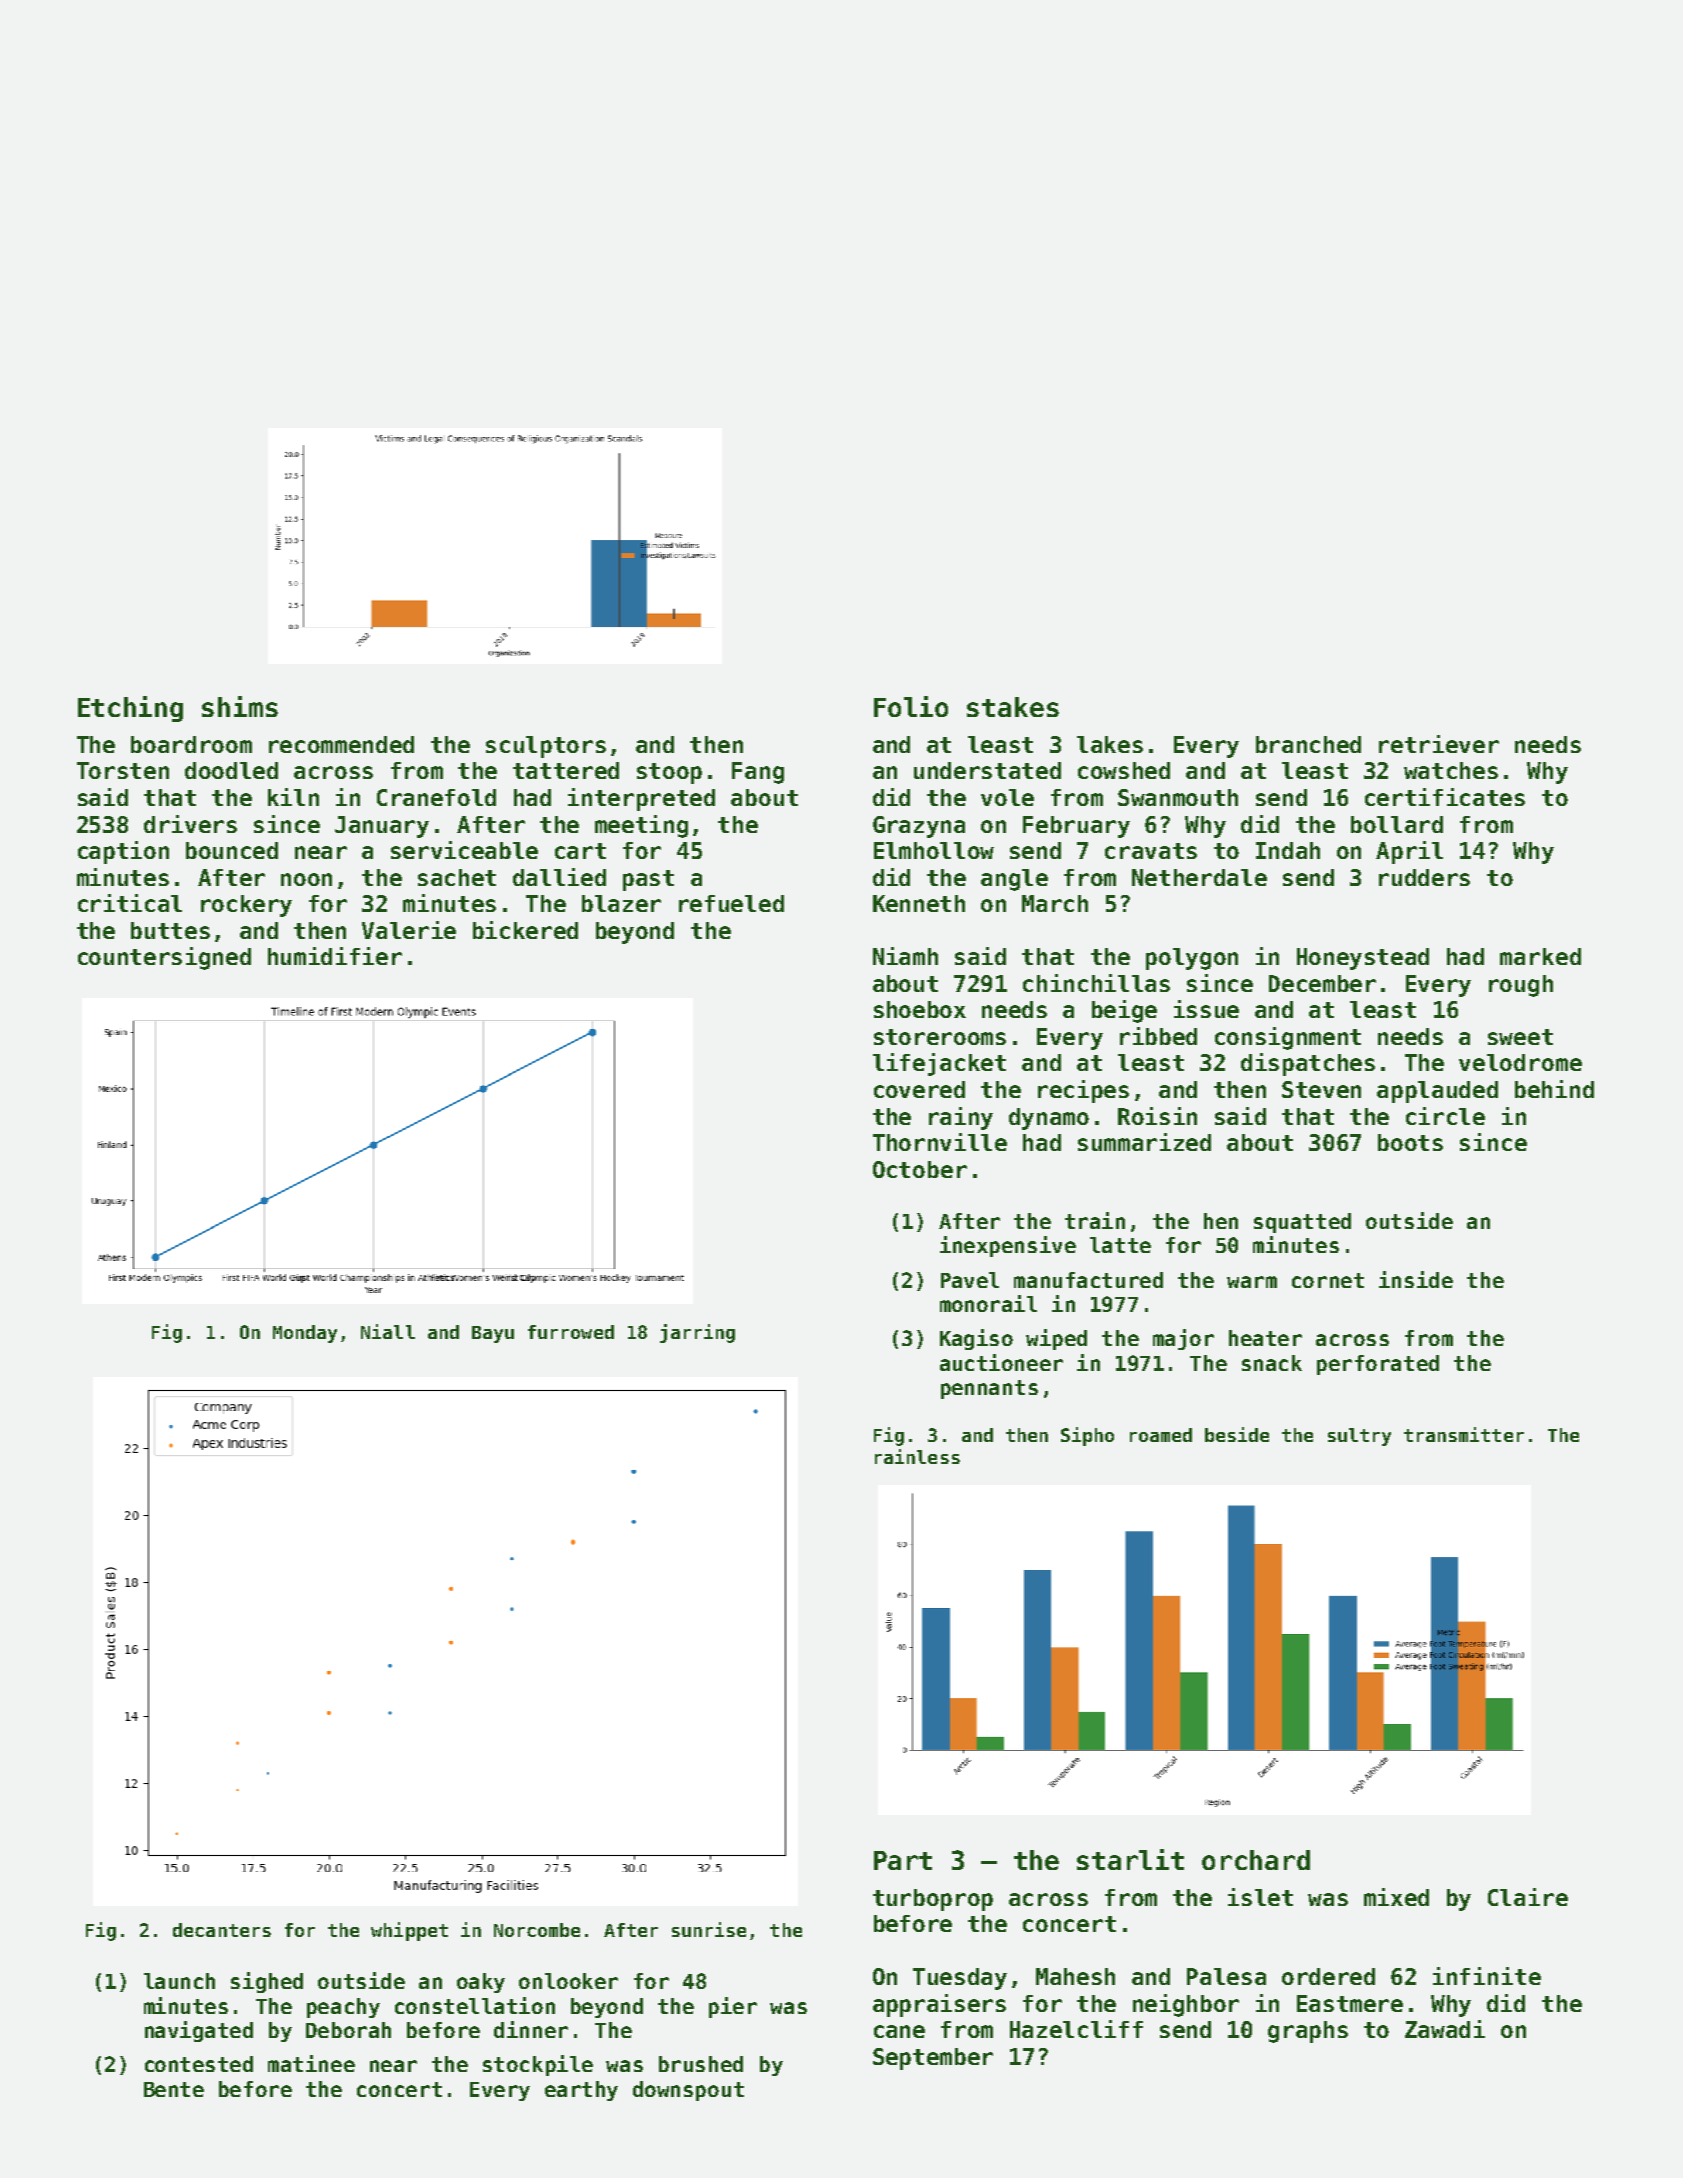 The width and height of the page is (1683, 2178). I want to click on Etching, so click(130, 709).
